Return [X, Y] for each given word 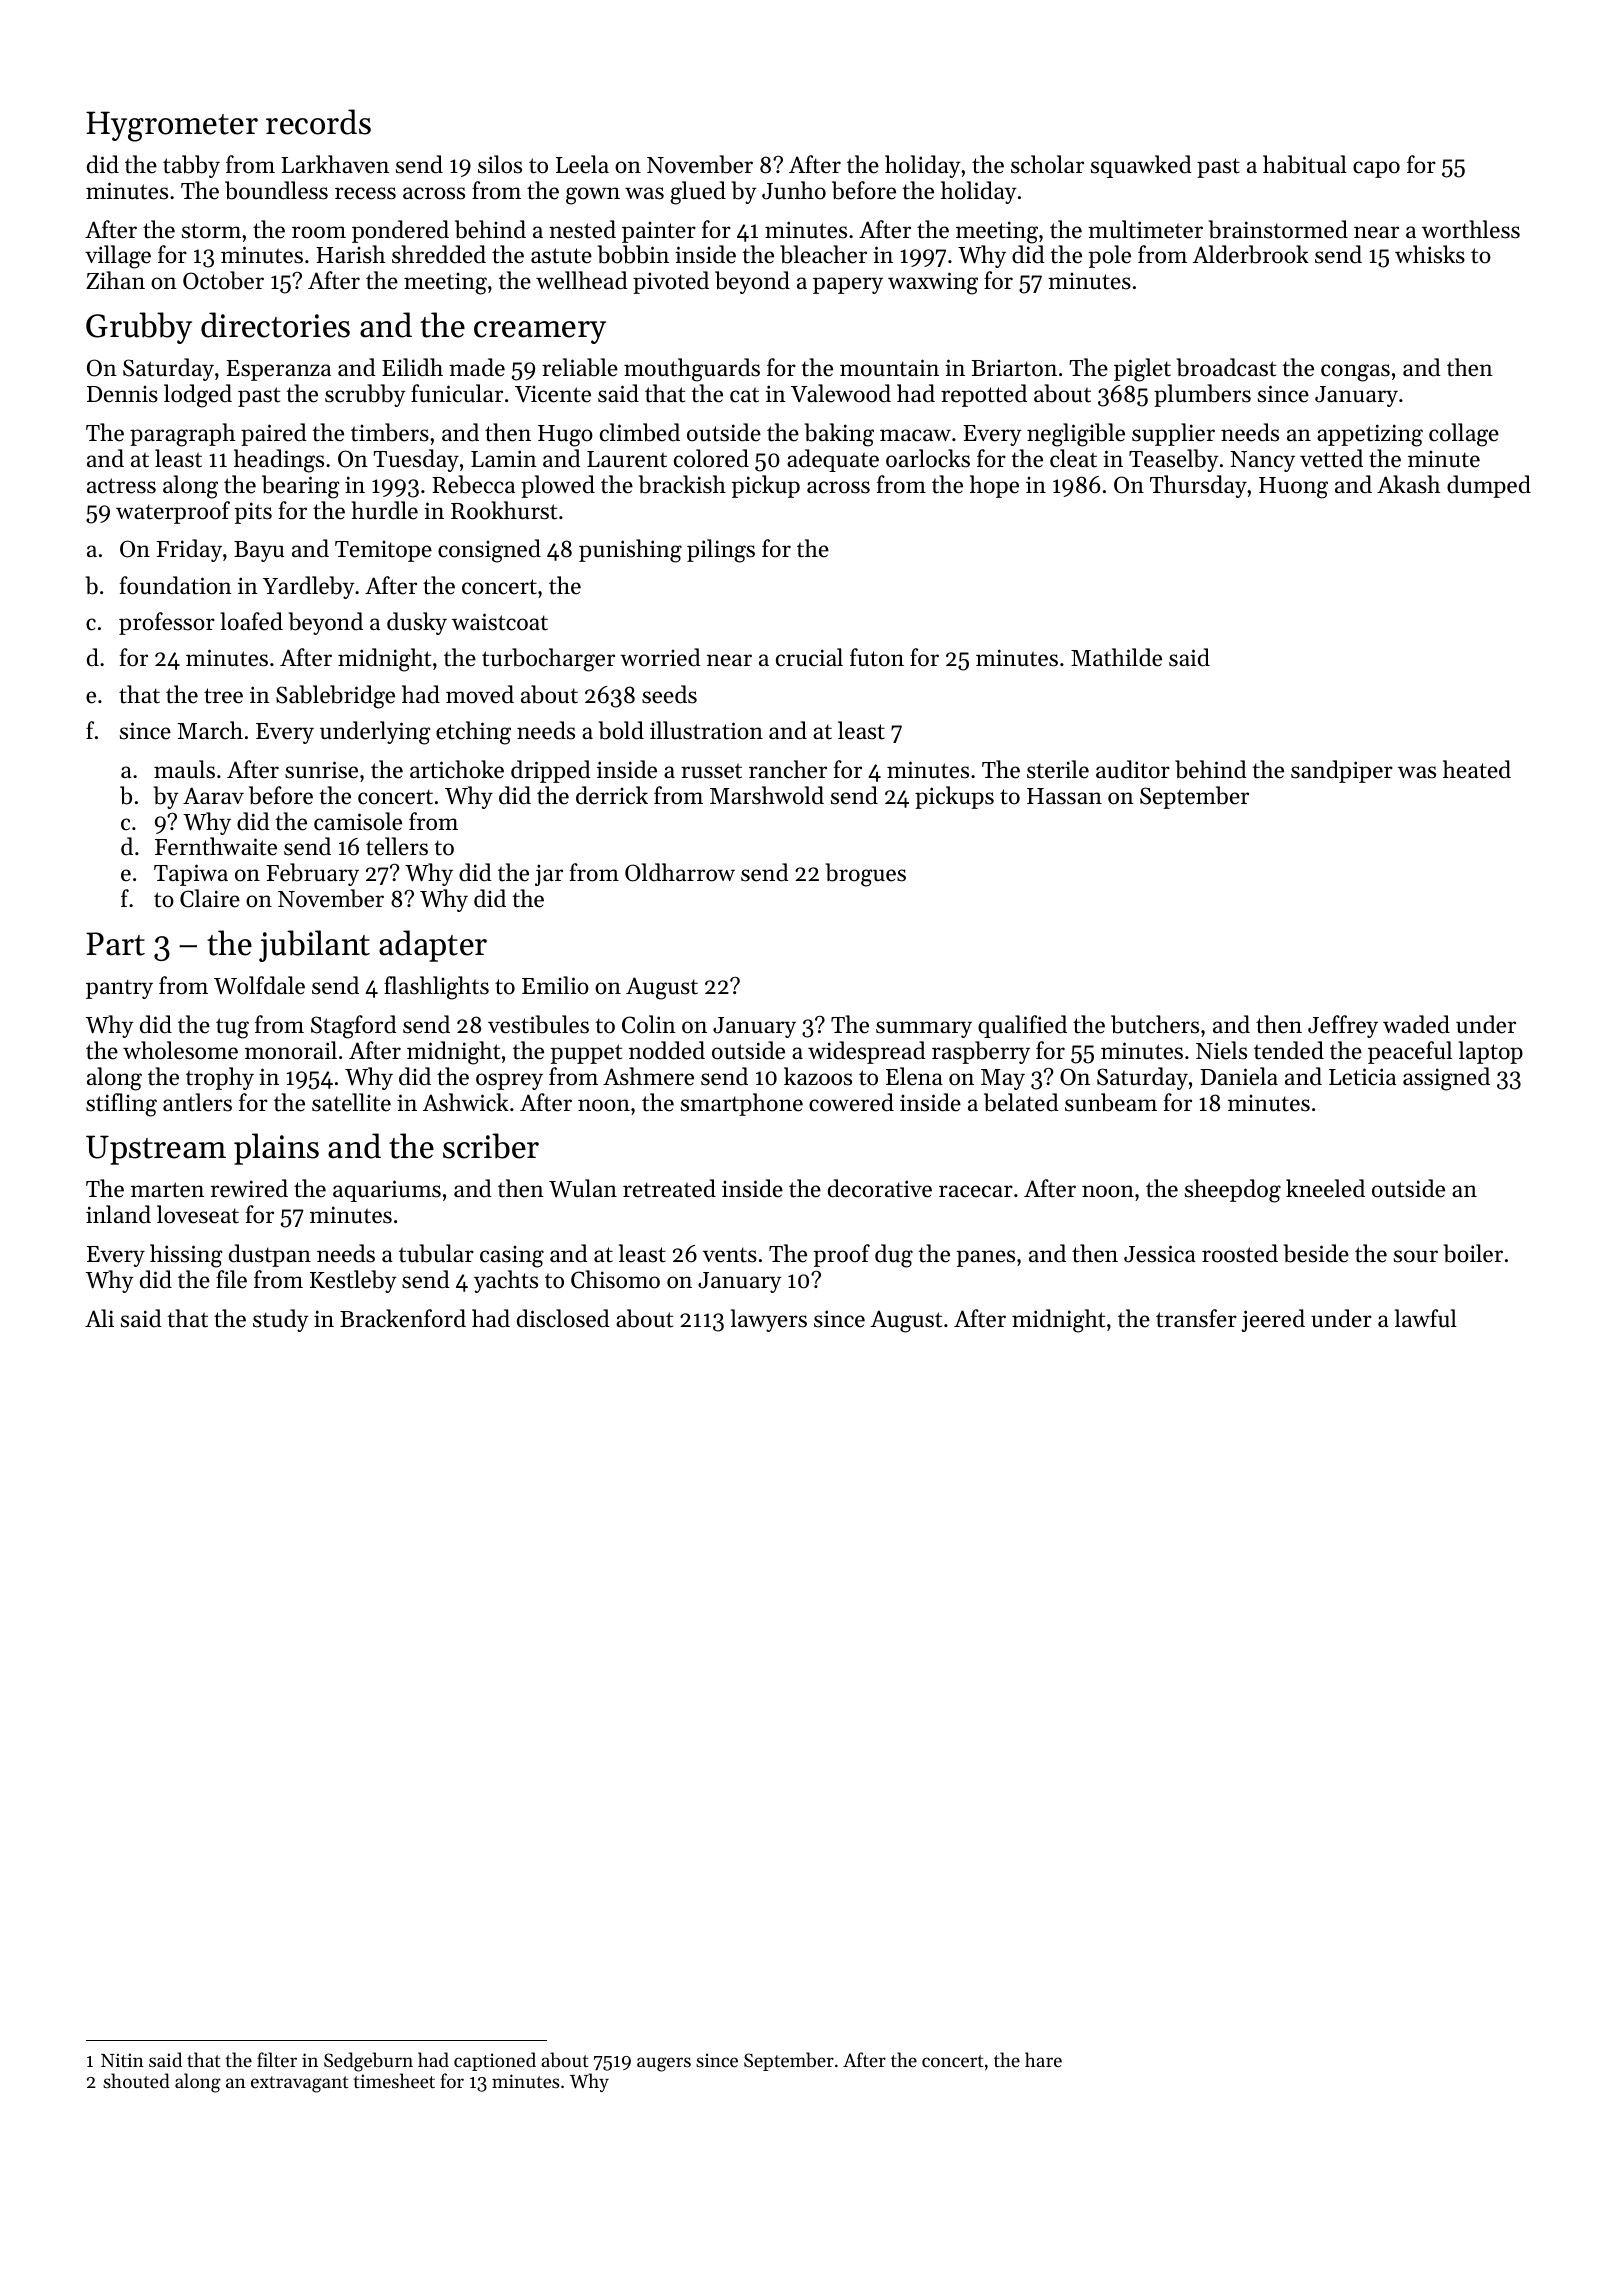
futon [877, 657]
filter [277, 2059]
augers [664, 2064]
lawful [1426, 1318]
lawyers [769, 1320]
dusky [417, 623]
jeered [1273, 1320]
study [281, 1320]
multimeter [1145, 229]
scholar [1047, 164]
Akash [1408, 484]
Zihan [115, 280]
